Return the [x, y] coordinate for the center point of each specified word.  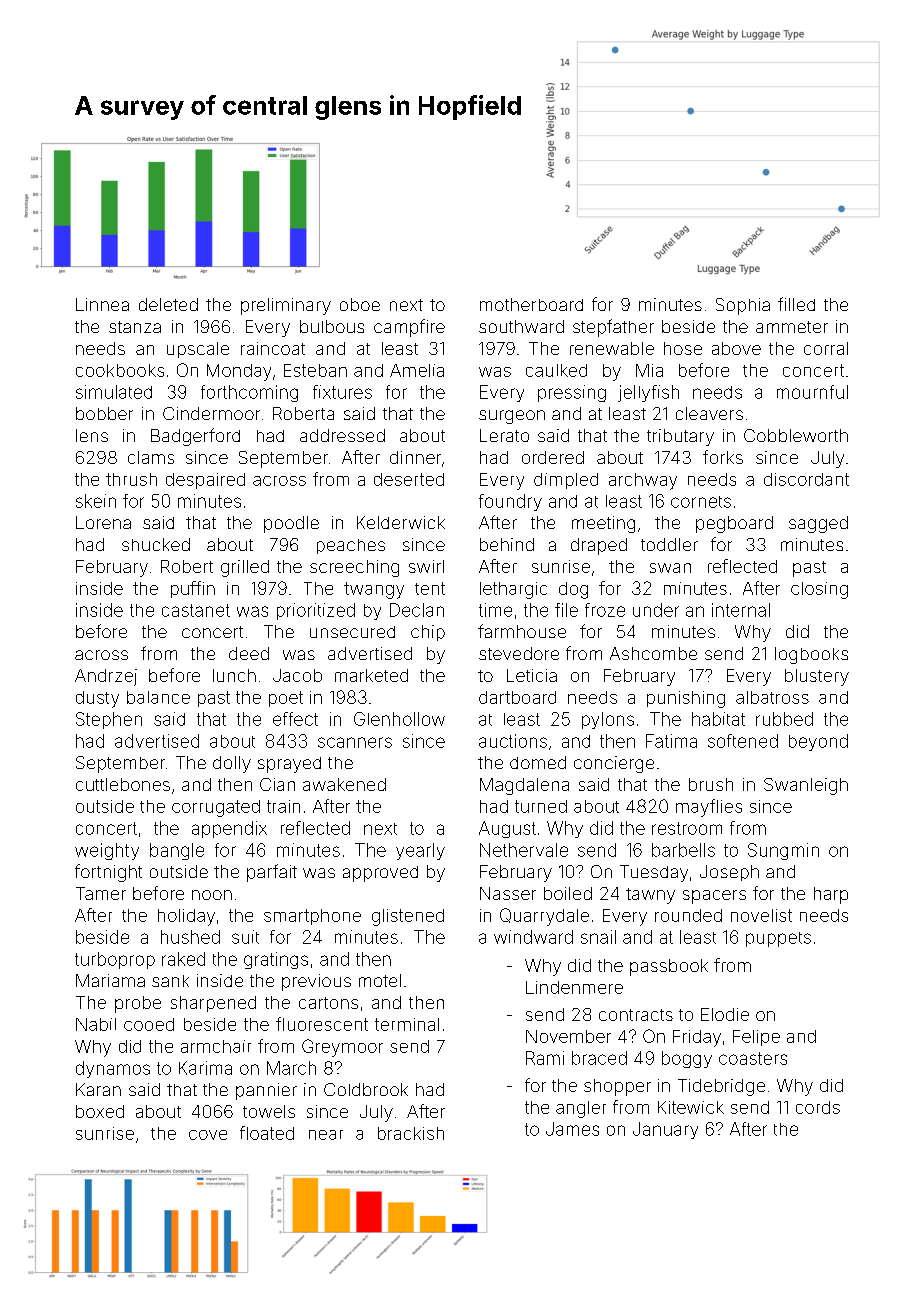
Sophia [743, 306]
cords [818, 1107]
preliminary [286, 306]
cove [208, 1135]
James [572, 1129]
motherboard [531, 304]
